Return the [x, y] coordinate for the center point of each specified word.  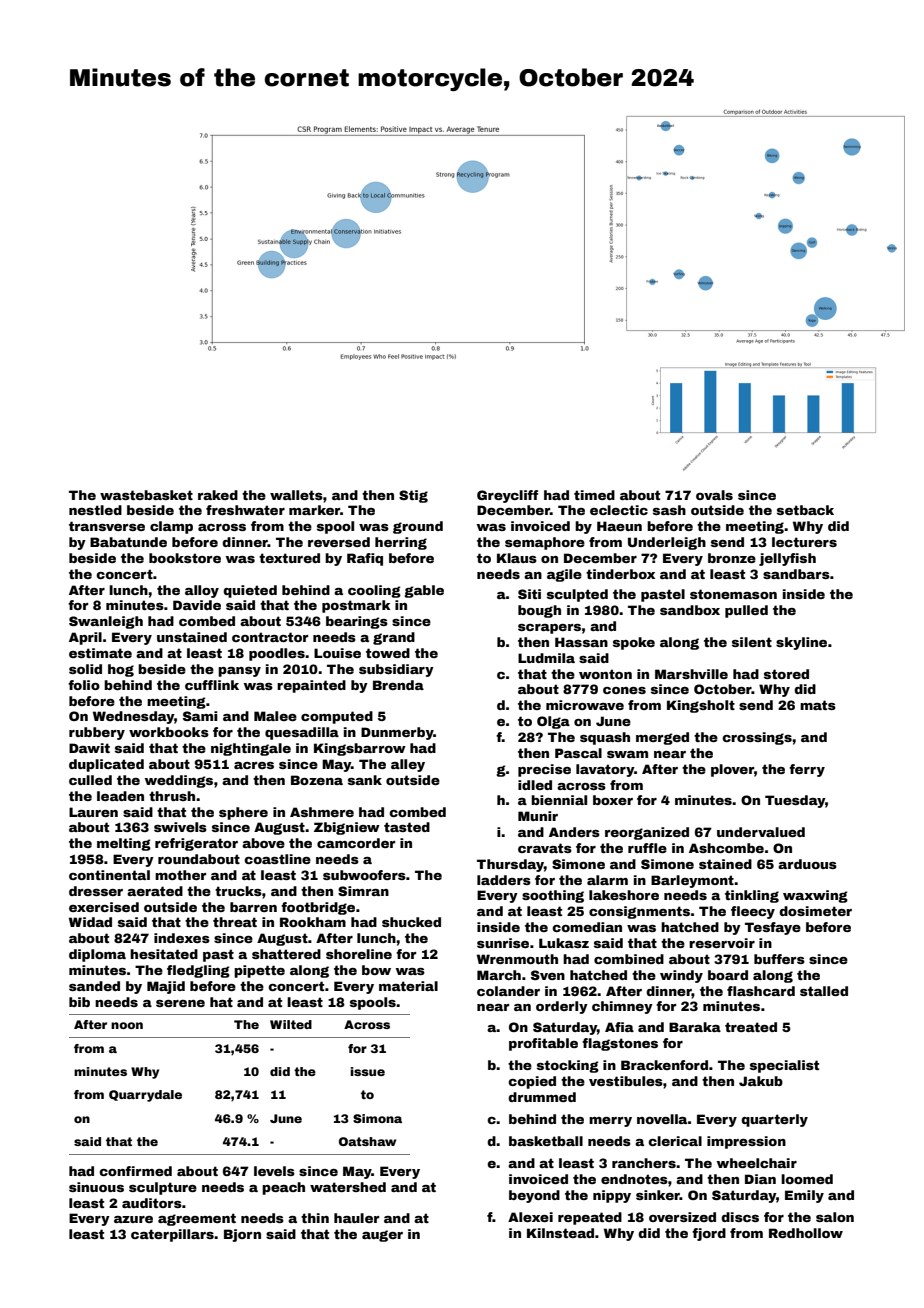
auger [382, 1236]
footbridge [318, 908]
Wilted [291, 1024]
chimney [622, 1007]
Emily [804, 1196]
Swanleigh [106, 622]
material [408, 986]
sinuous [96, 1187]
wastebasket [146, 495]
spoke [634, 643]
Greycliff [507, 496]
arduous [807, 864]
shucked [411, 922]
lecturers [804, 542]
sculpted [577, 595]
